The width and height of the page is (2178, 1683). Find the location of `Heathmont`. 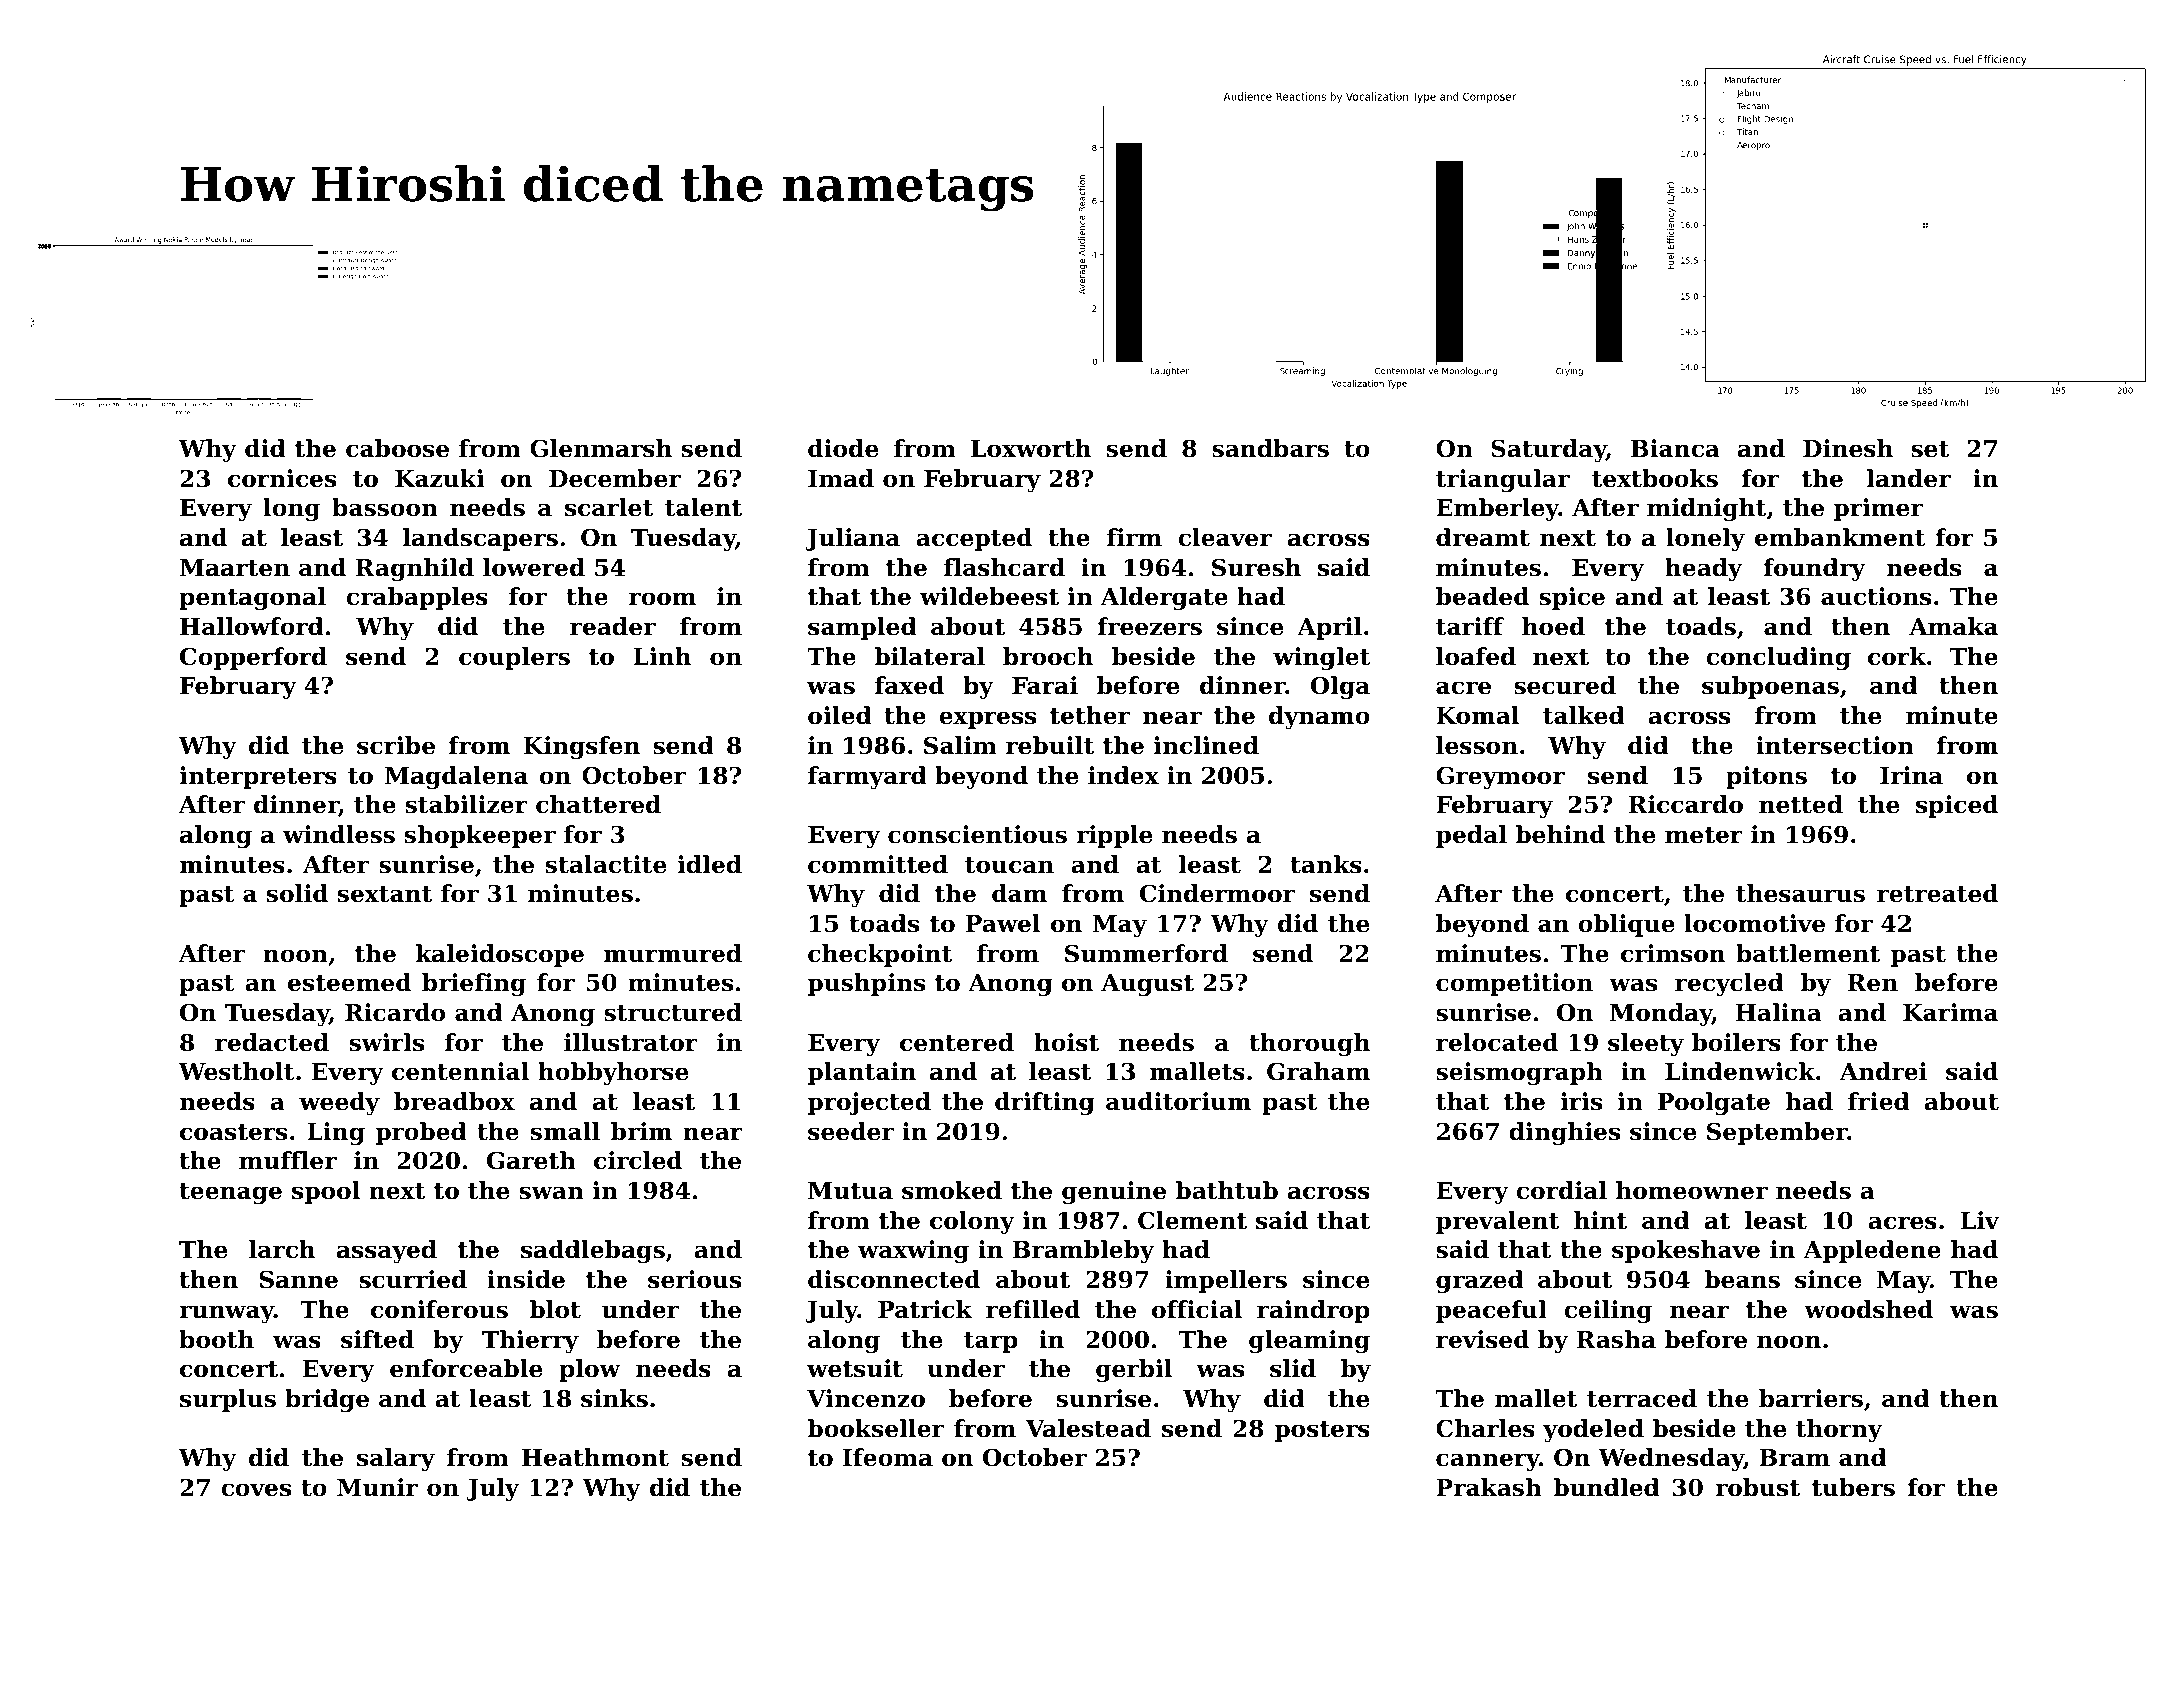

Heathmont is located at coordinates (595, 1457).
